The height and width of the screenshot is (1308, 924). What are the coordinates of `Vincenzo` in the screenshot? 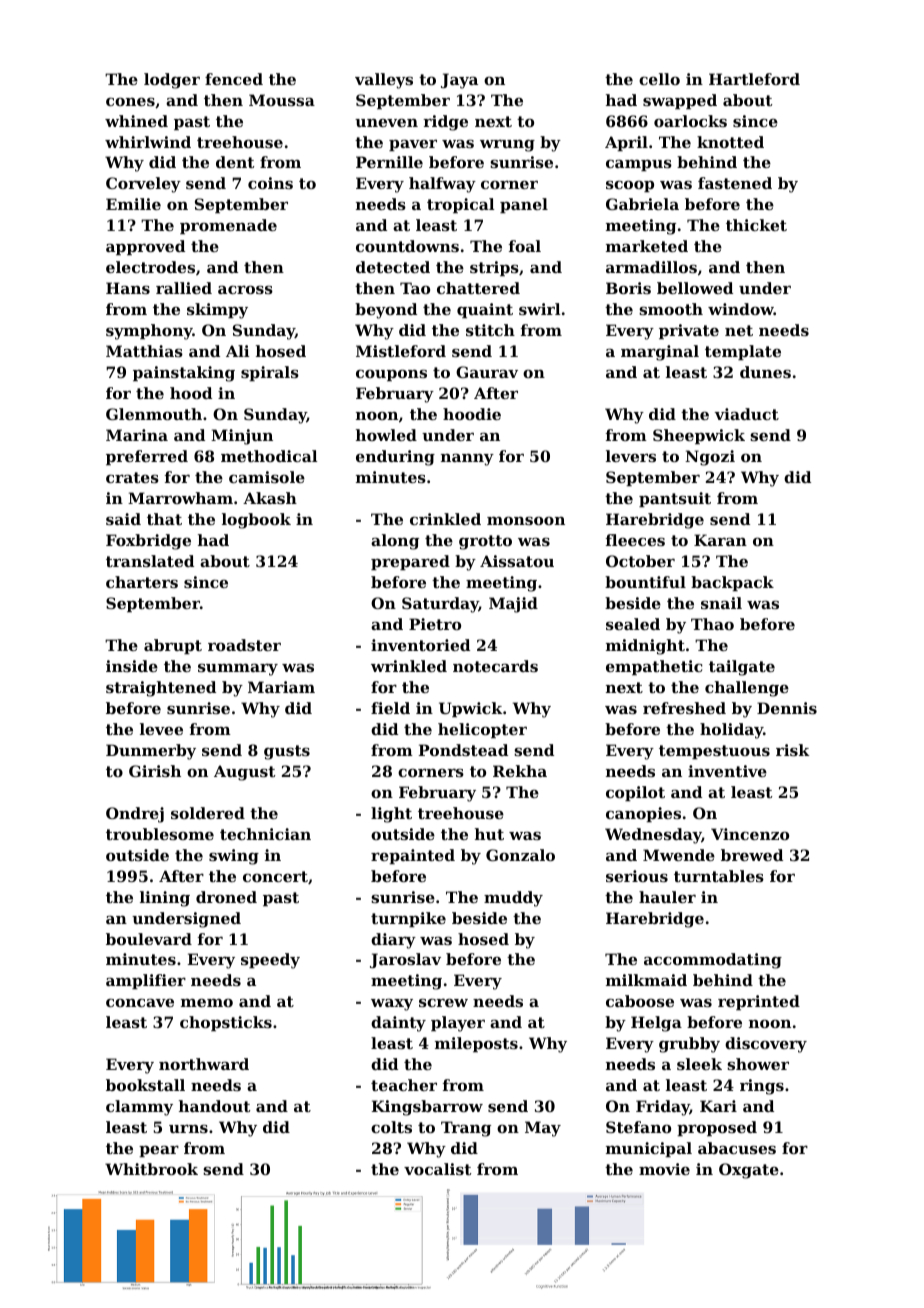 It's located at (750, 834).
